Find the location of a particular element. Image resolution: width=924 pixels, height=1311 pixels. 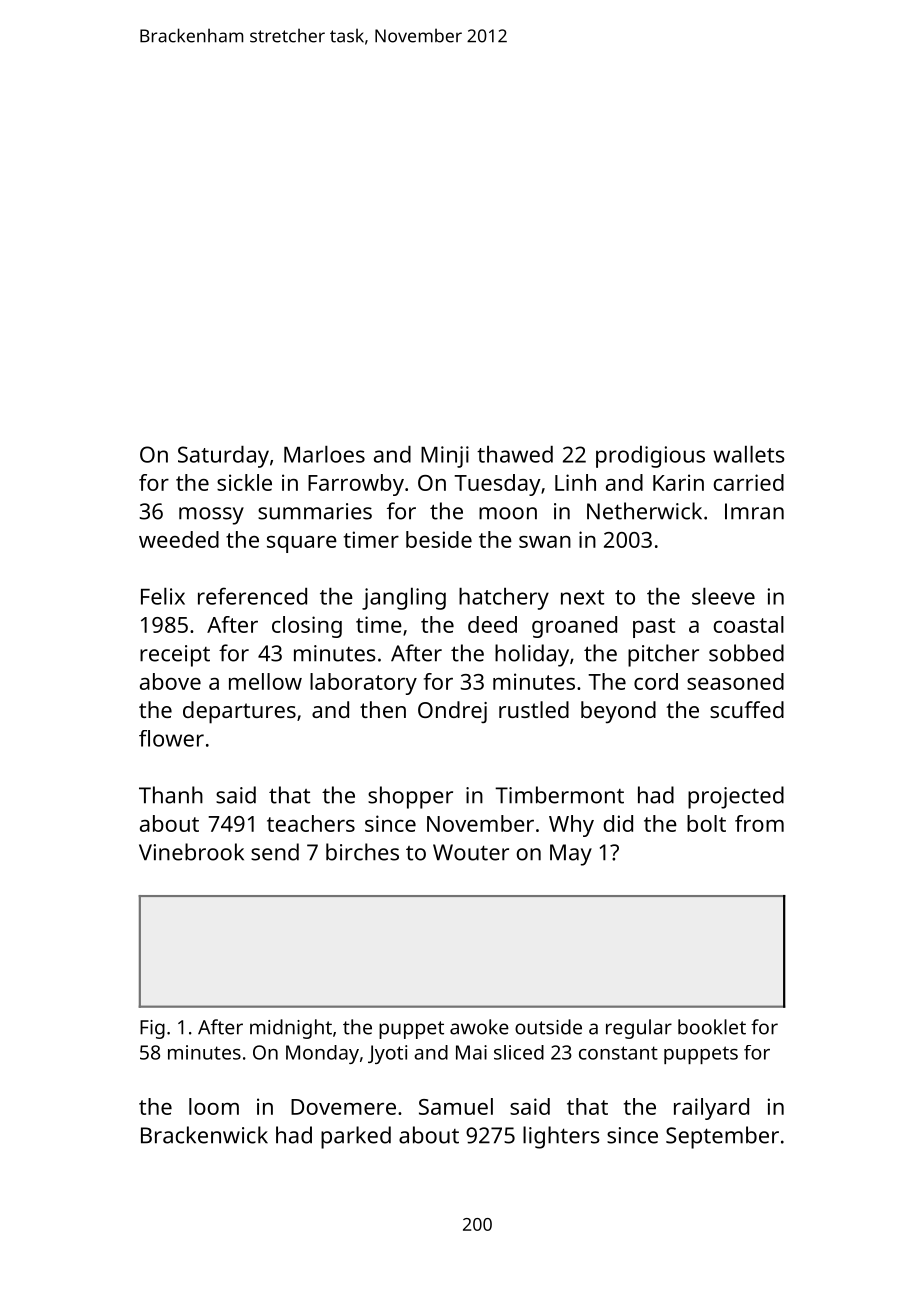

birches is located at coordinates (362, 852).
